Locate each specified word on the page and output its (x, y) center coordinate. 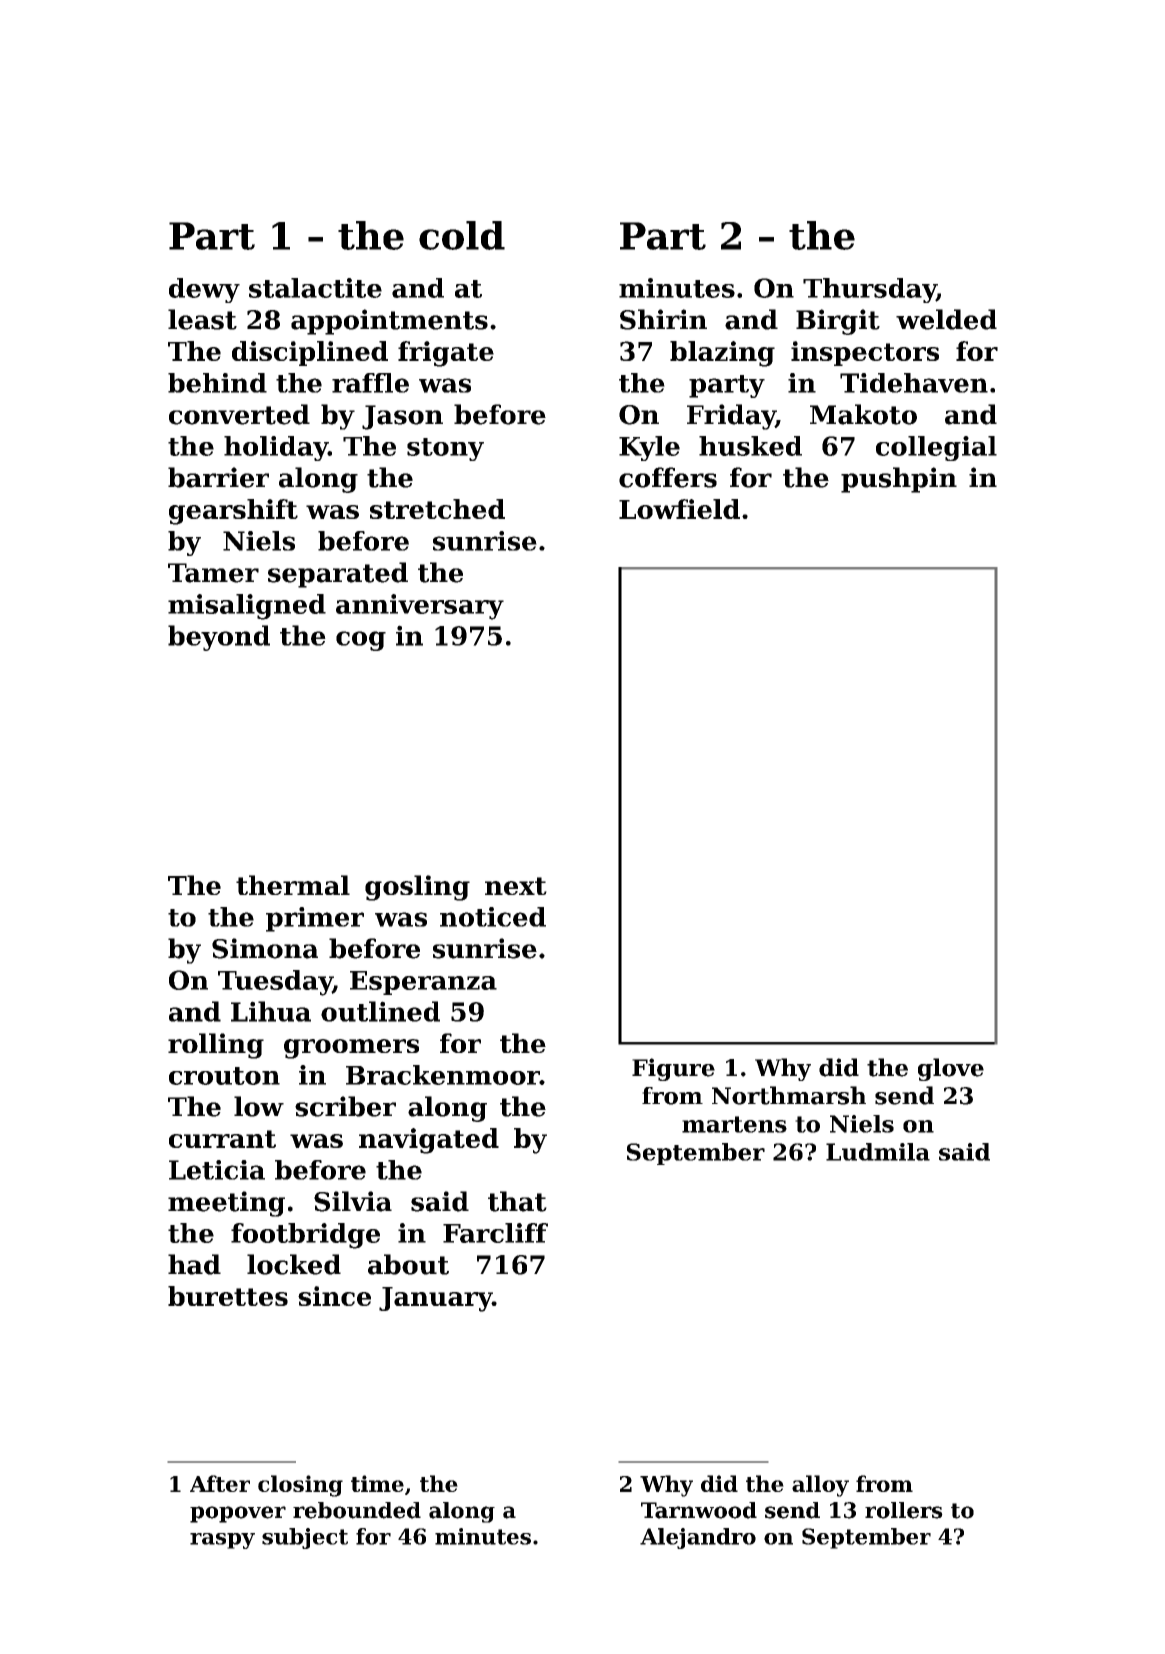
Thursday (869, 290)
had (194, 1264)
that (517, 1201)
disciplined (310, 353)
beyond (219, 638)
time (377, 1483)
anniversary (420, 607)
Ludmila (878, 1152)
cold (462, 235)
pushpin (899, 480)
